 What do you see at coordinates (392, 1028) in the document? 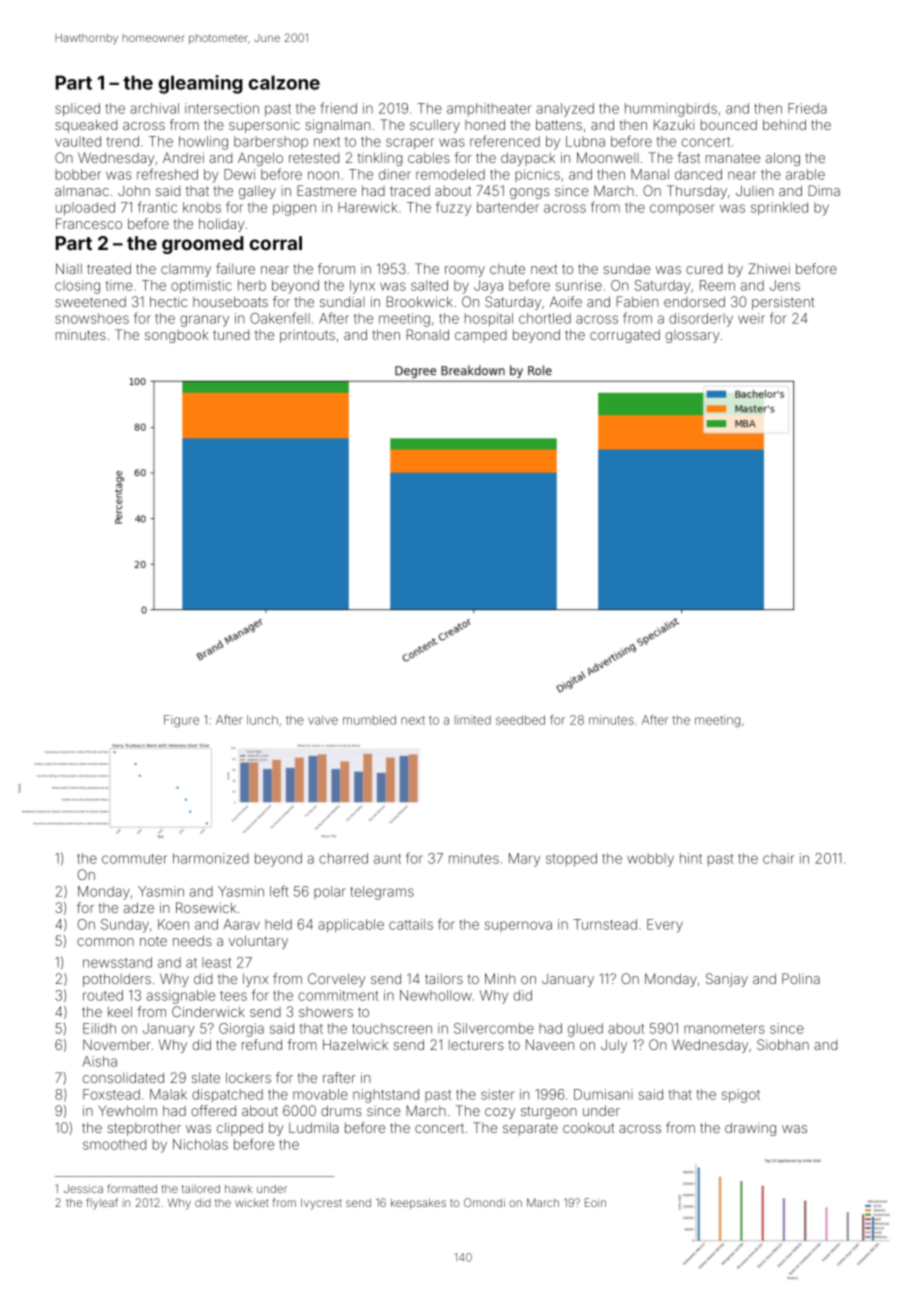
I see `touchscreen` at bounding box center [392, 1028].
